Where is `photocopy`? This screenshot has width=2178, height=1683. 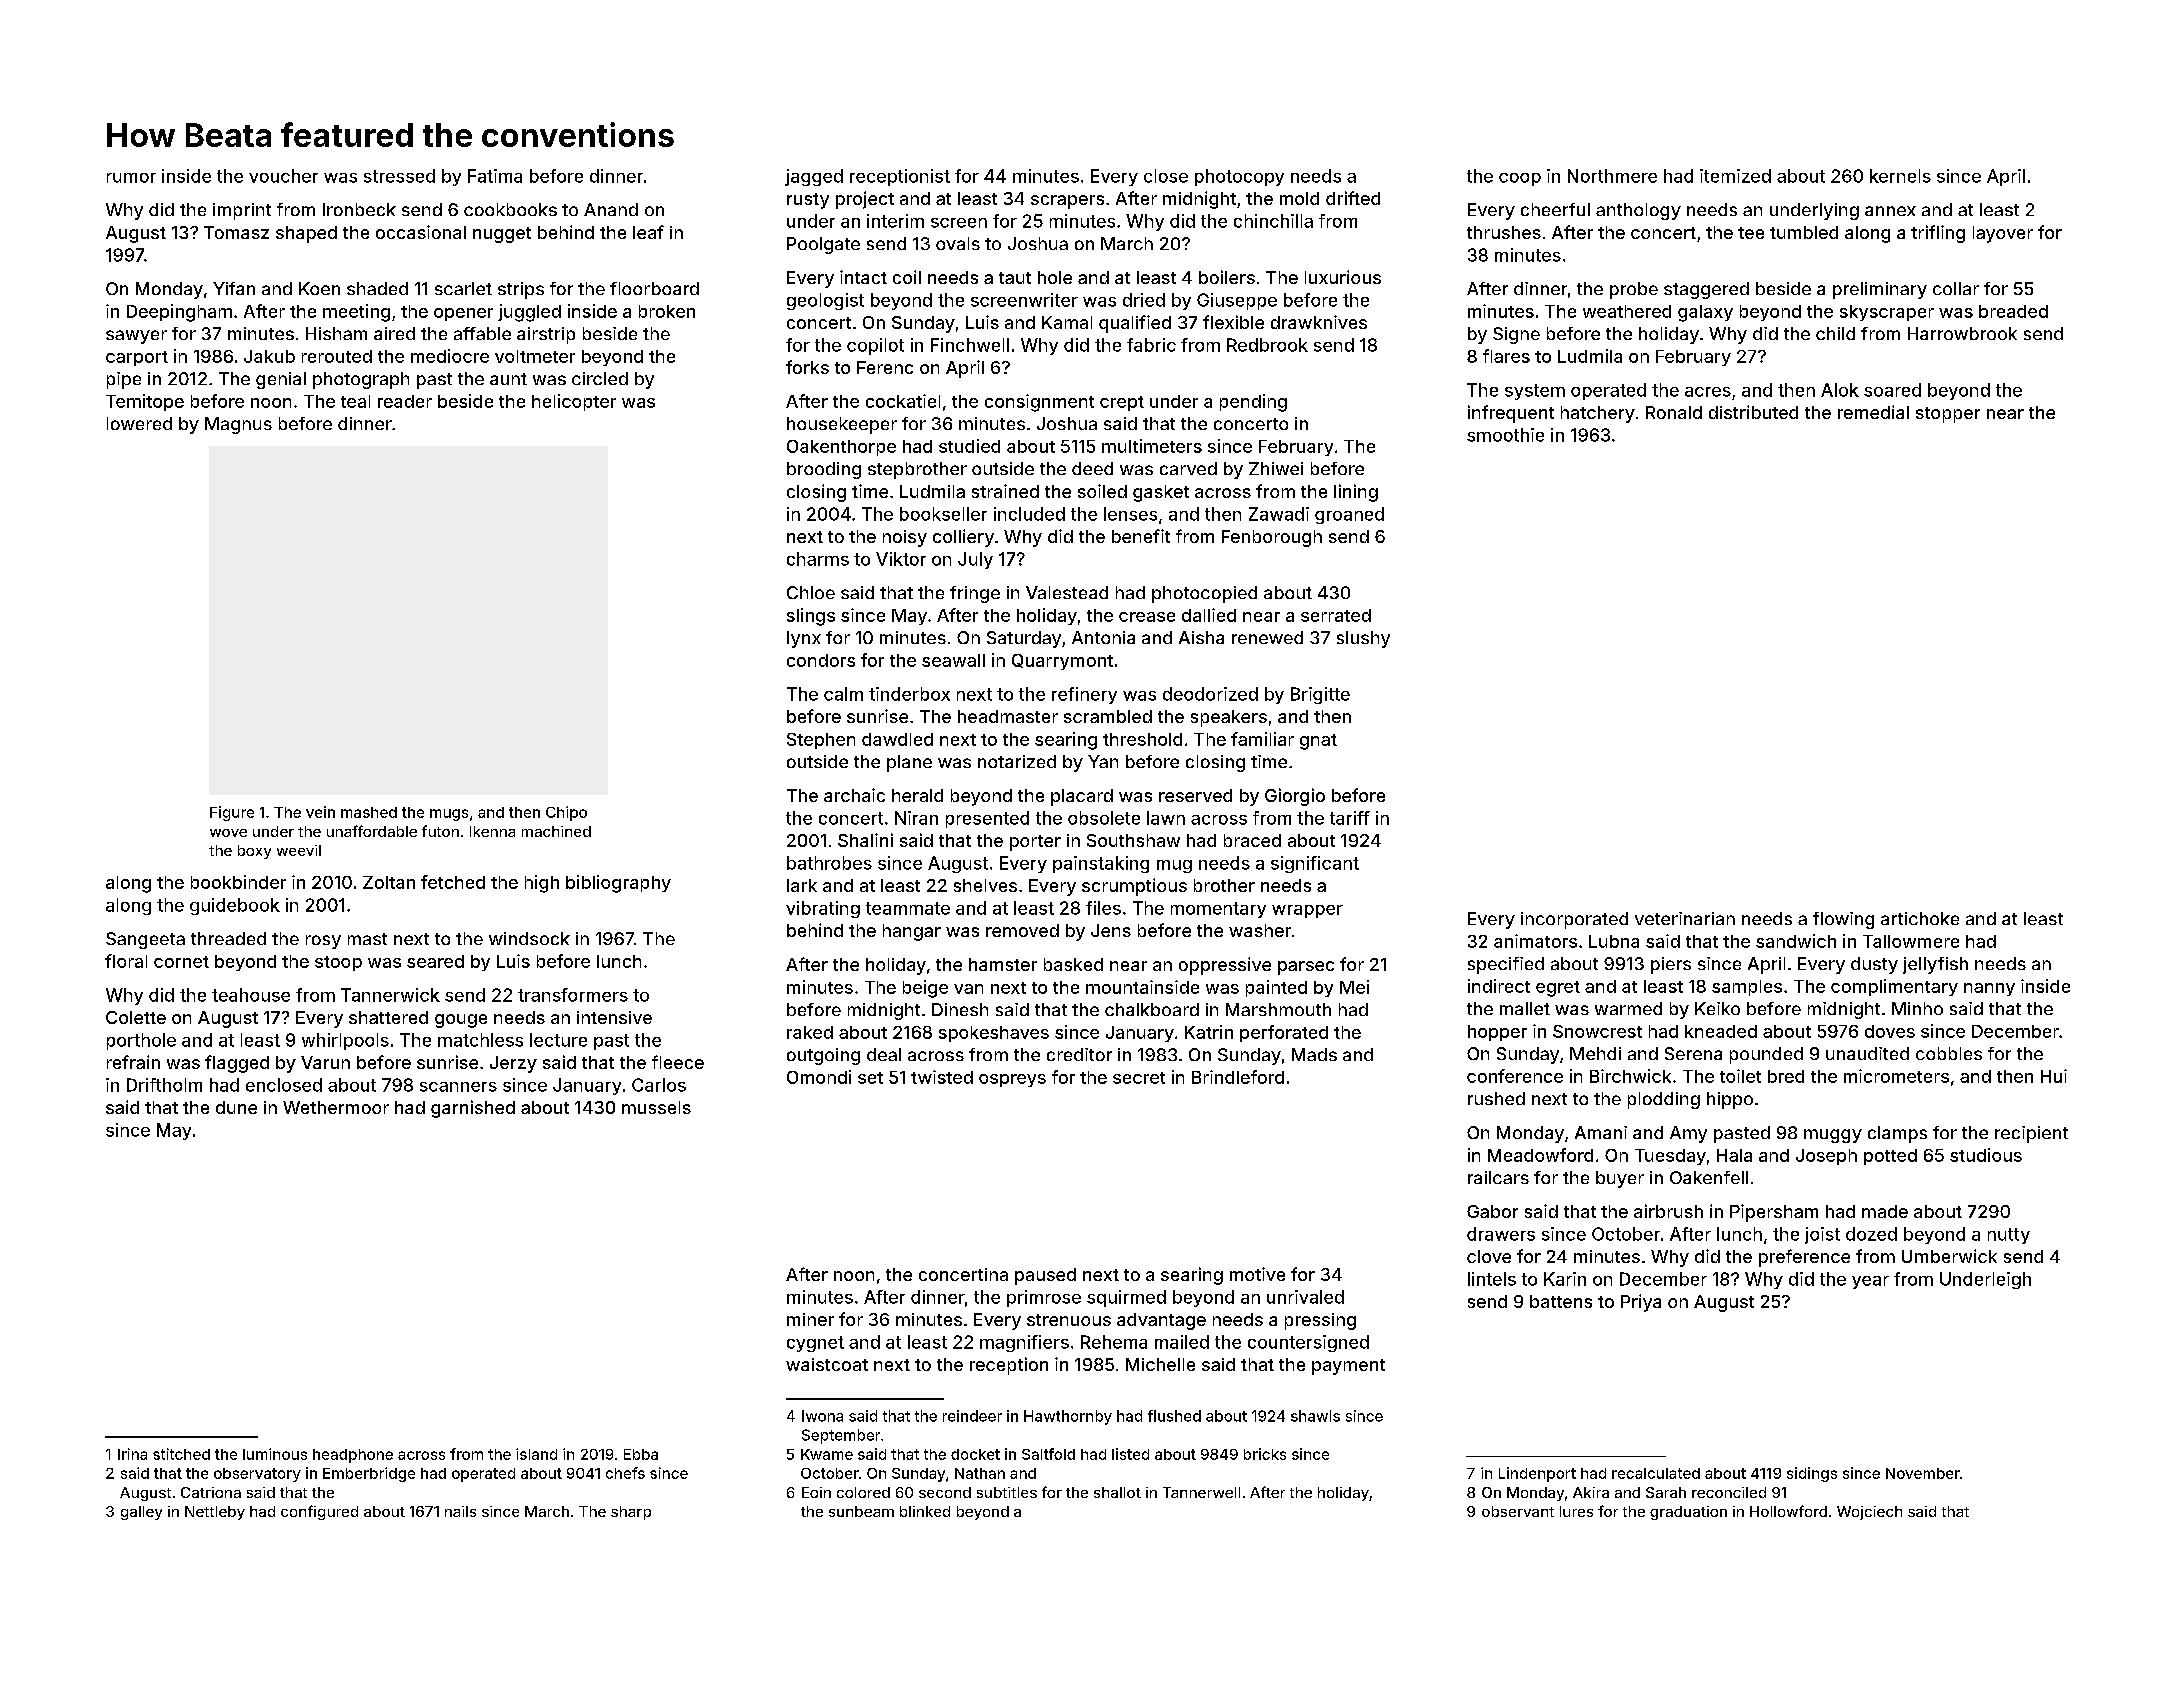 photocopy is located at coordinates (1239, 177).
